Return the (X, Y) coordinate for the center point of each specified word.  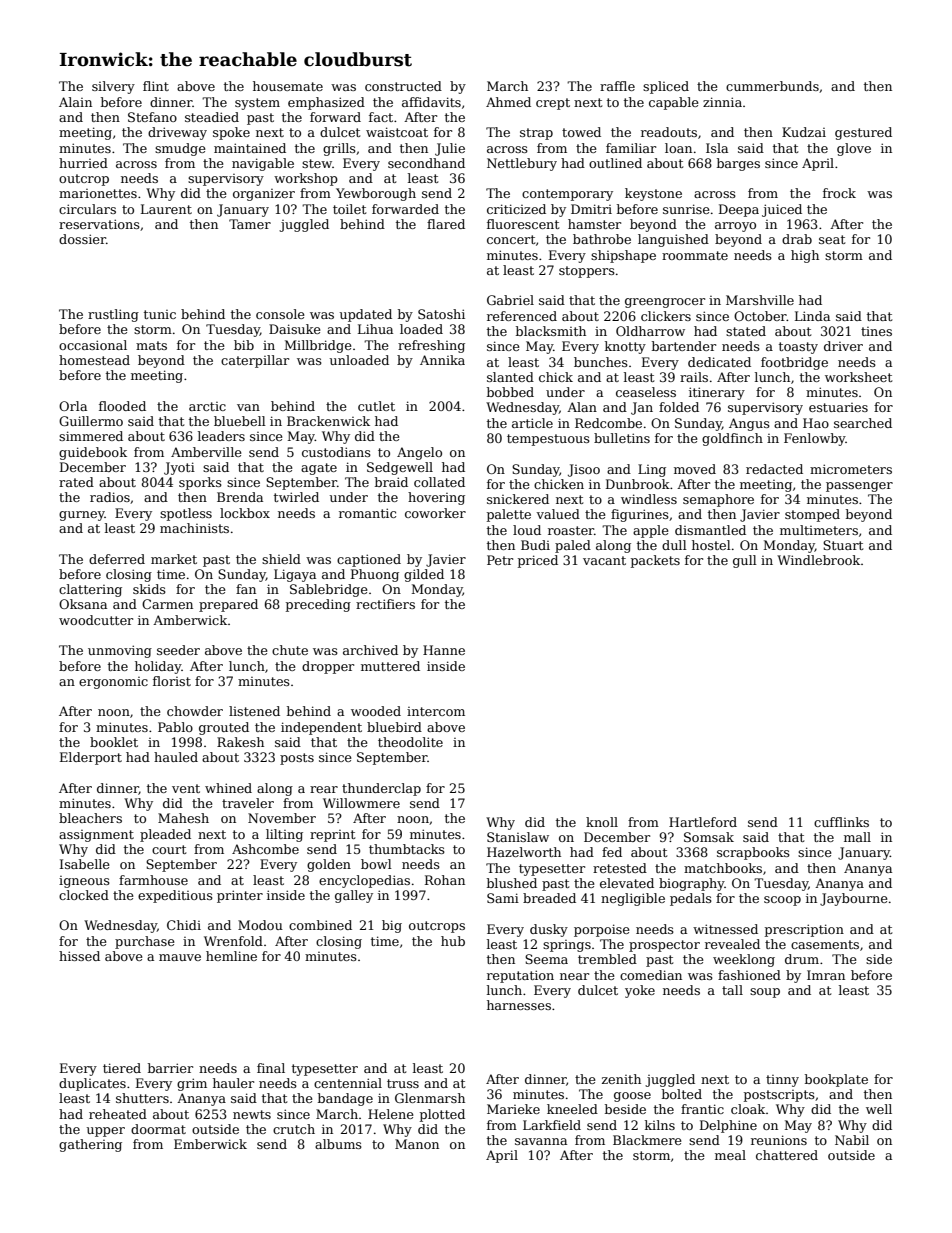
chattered (787, 1155)
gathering (90, 1145)
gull (745, 561)
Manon (417, 1144)
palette (509, 515)
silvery (113, 87)
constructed (403, 86)
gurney (82, 516)
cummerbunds (772, 86)
